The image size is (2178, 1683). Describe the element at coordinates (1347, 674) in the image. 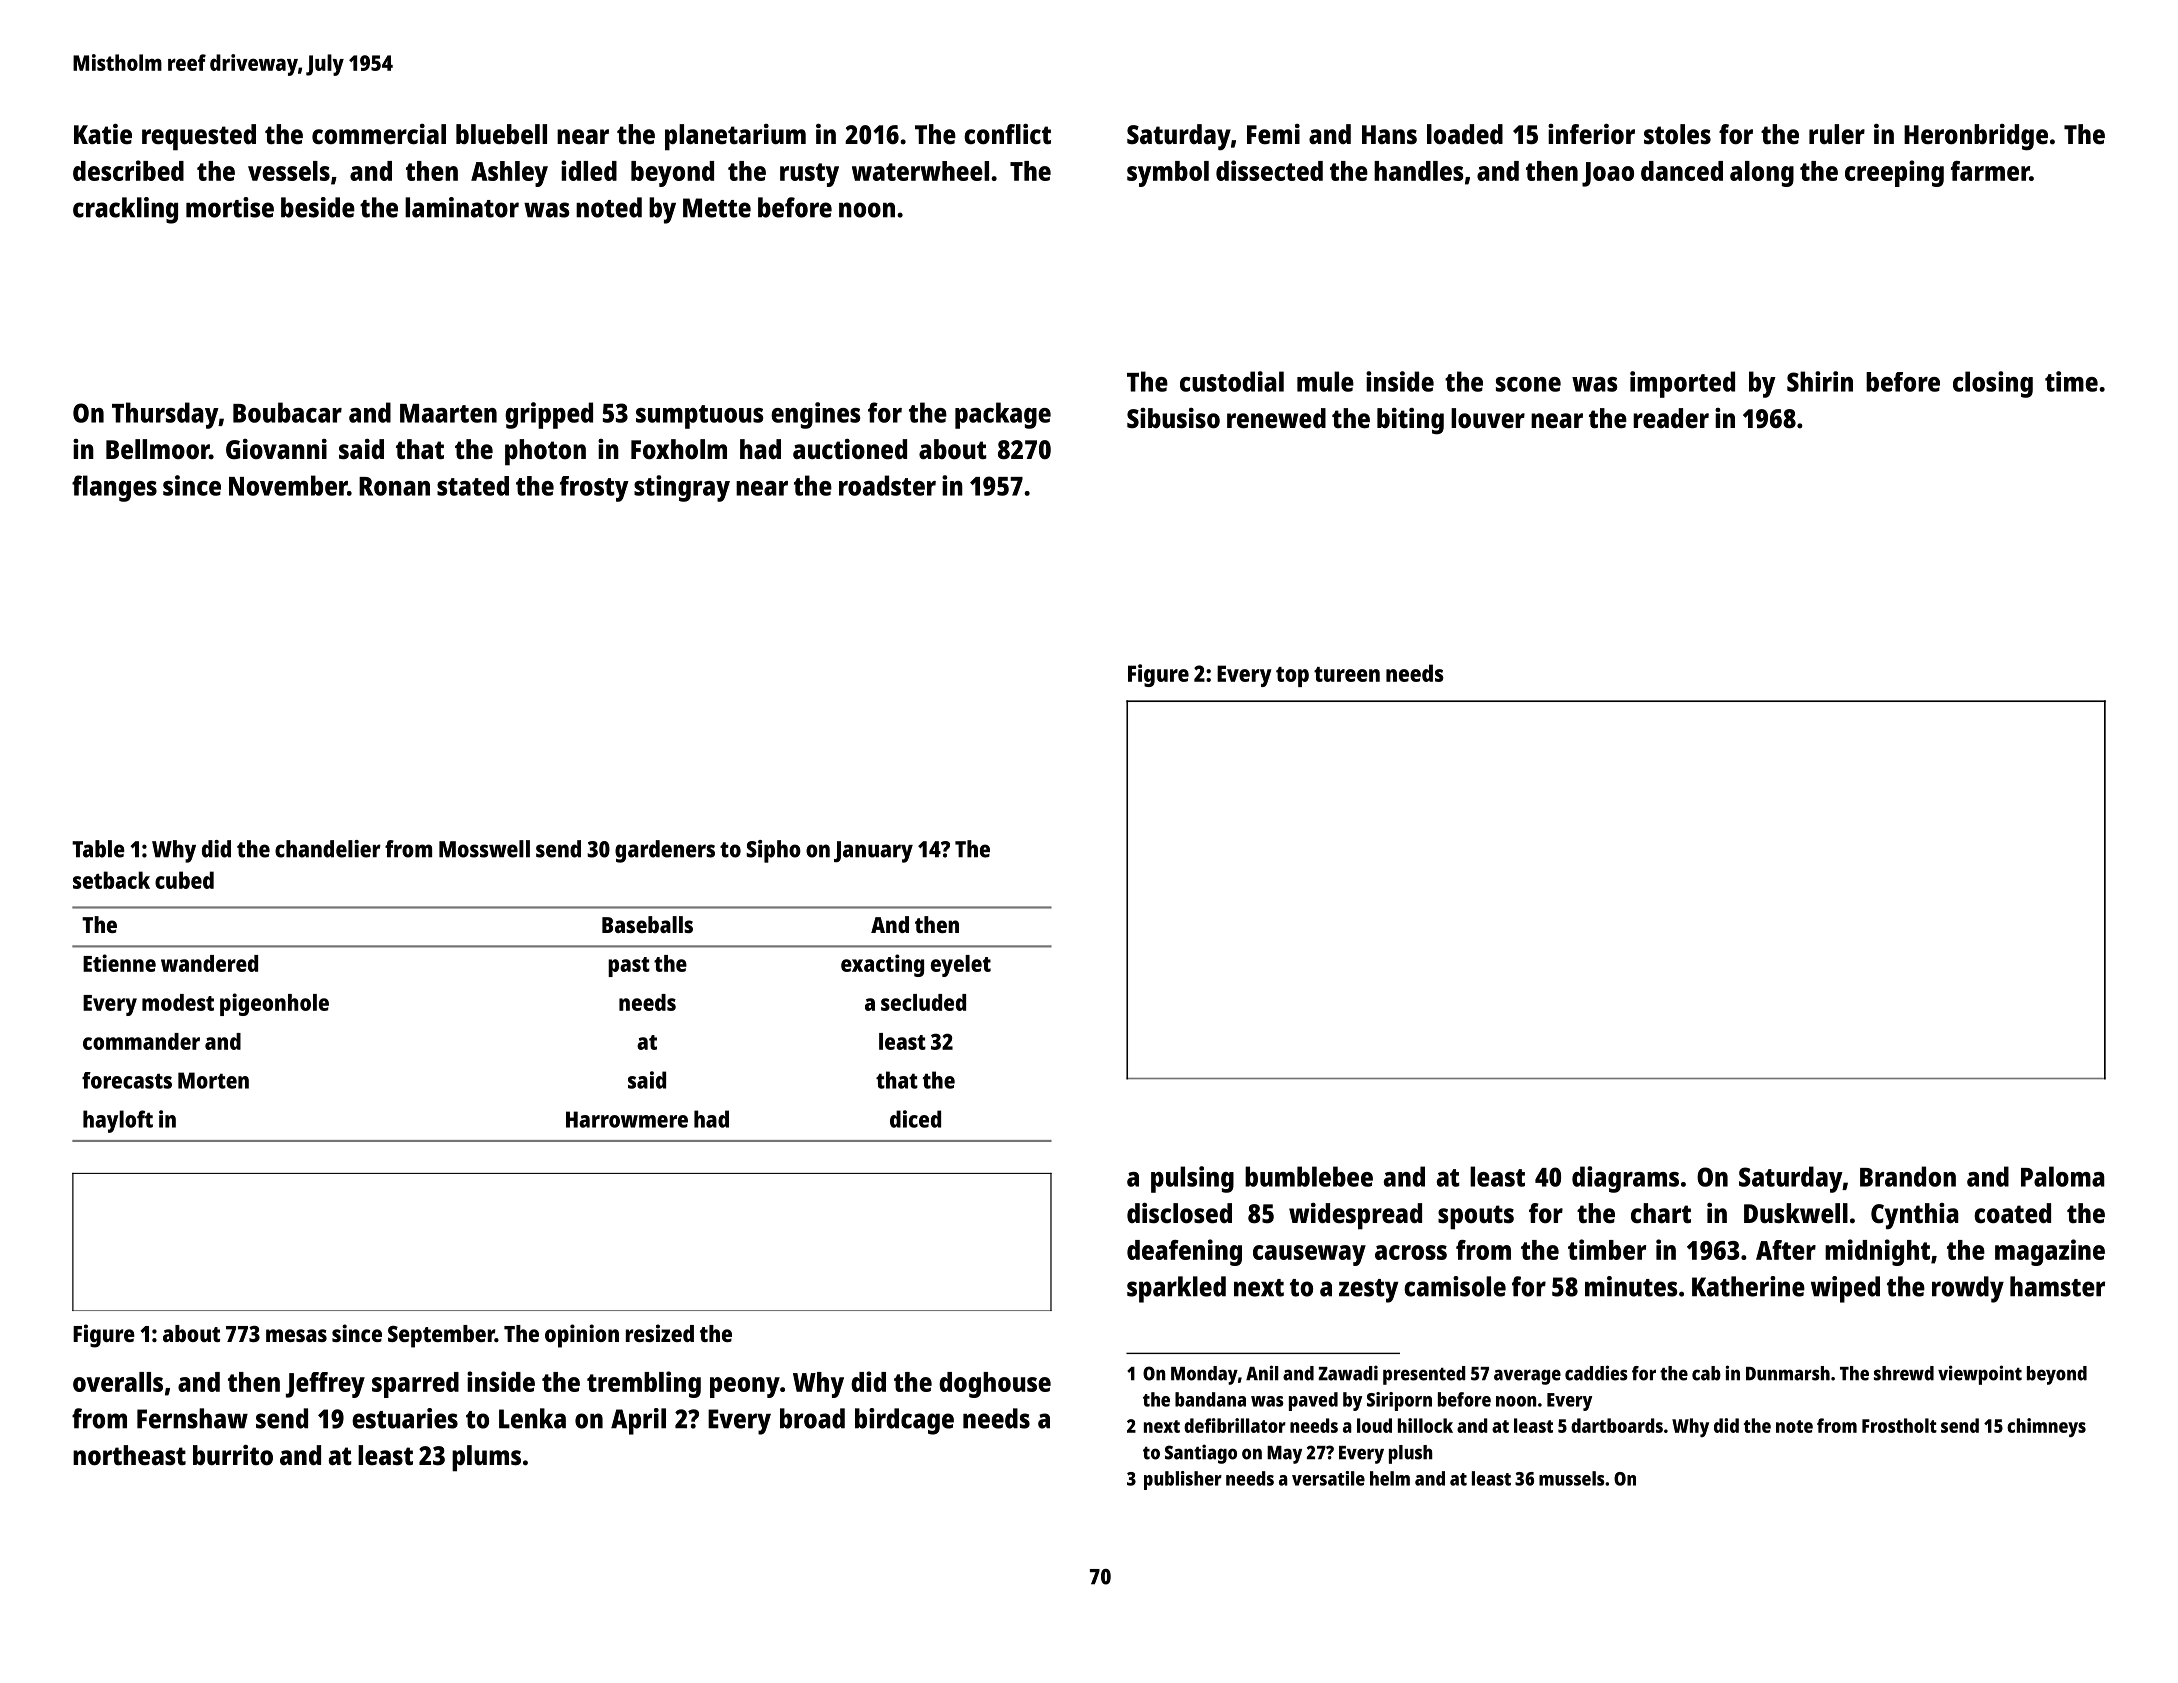

I see `tureen` at that location.
